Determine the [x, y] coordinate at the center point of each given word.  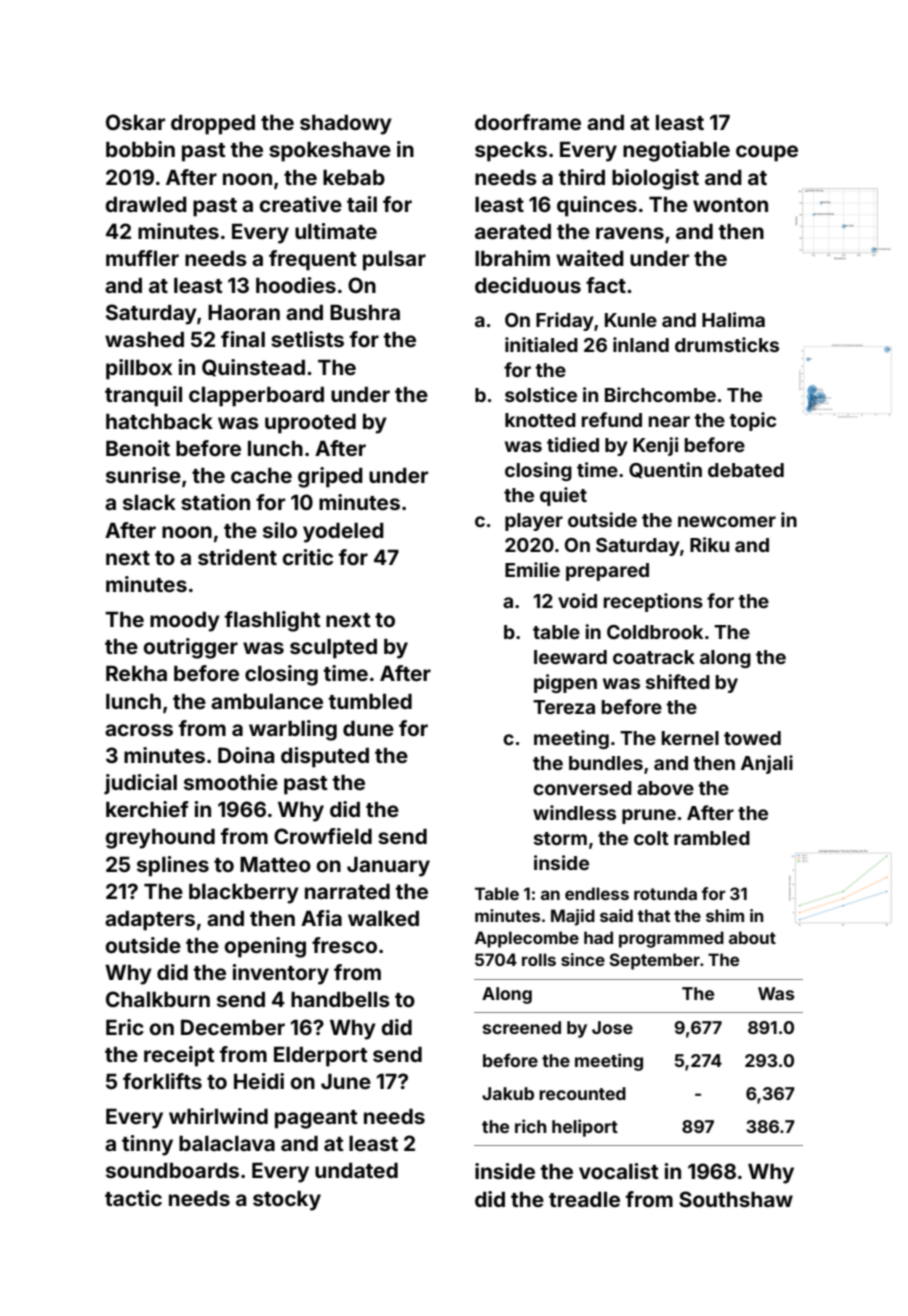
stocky [287, 1201]
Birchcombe [660, 394]
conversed [582, 788]
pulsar [394, 261]
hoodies [296, 285]
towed [752, 738]
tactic [133, 1198]
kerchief [147, 809]
